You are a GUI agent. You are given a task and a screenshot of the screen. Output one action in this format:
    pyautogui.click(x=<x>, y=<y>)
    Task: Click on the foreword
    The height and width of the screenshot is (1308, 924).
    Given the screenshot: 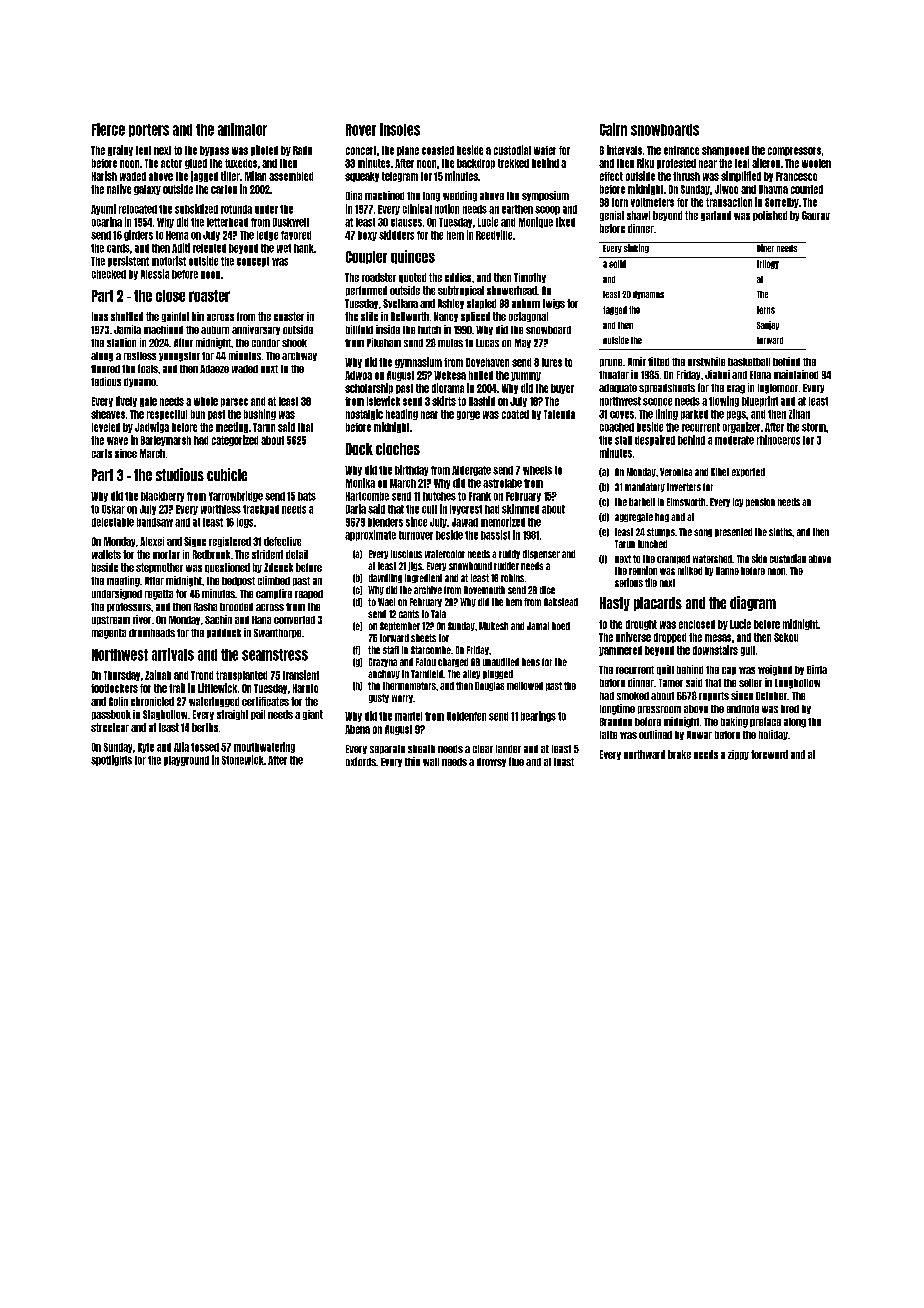 What is the action you would take?
    pyautogui.click(x=769, y=754)
